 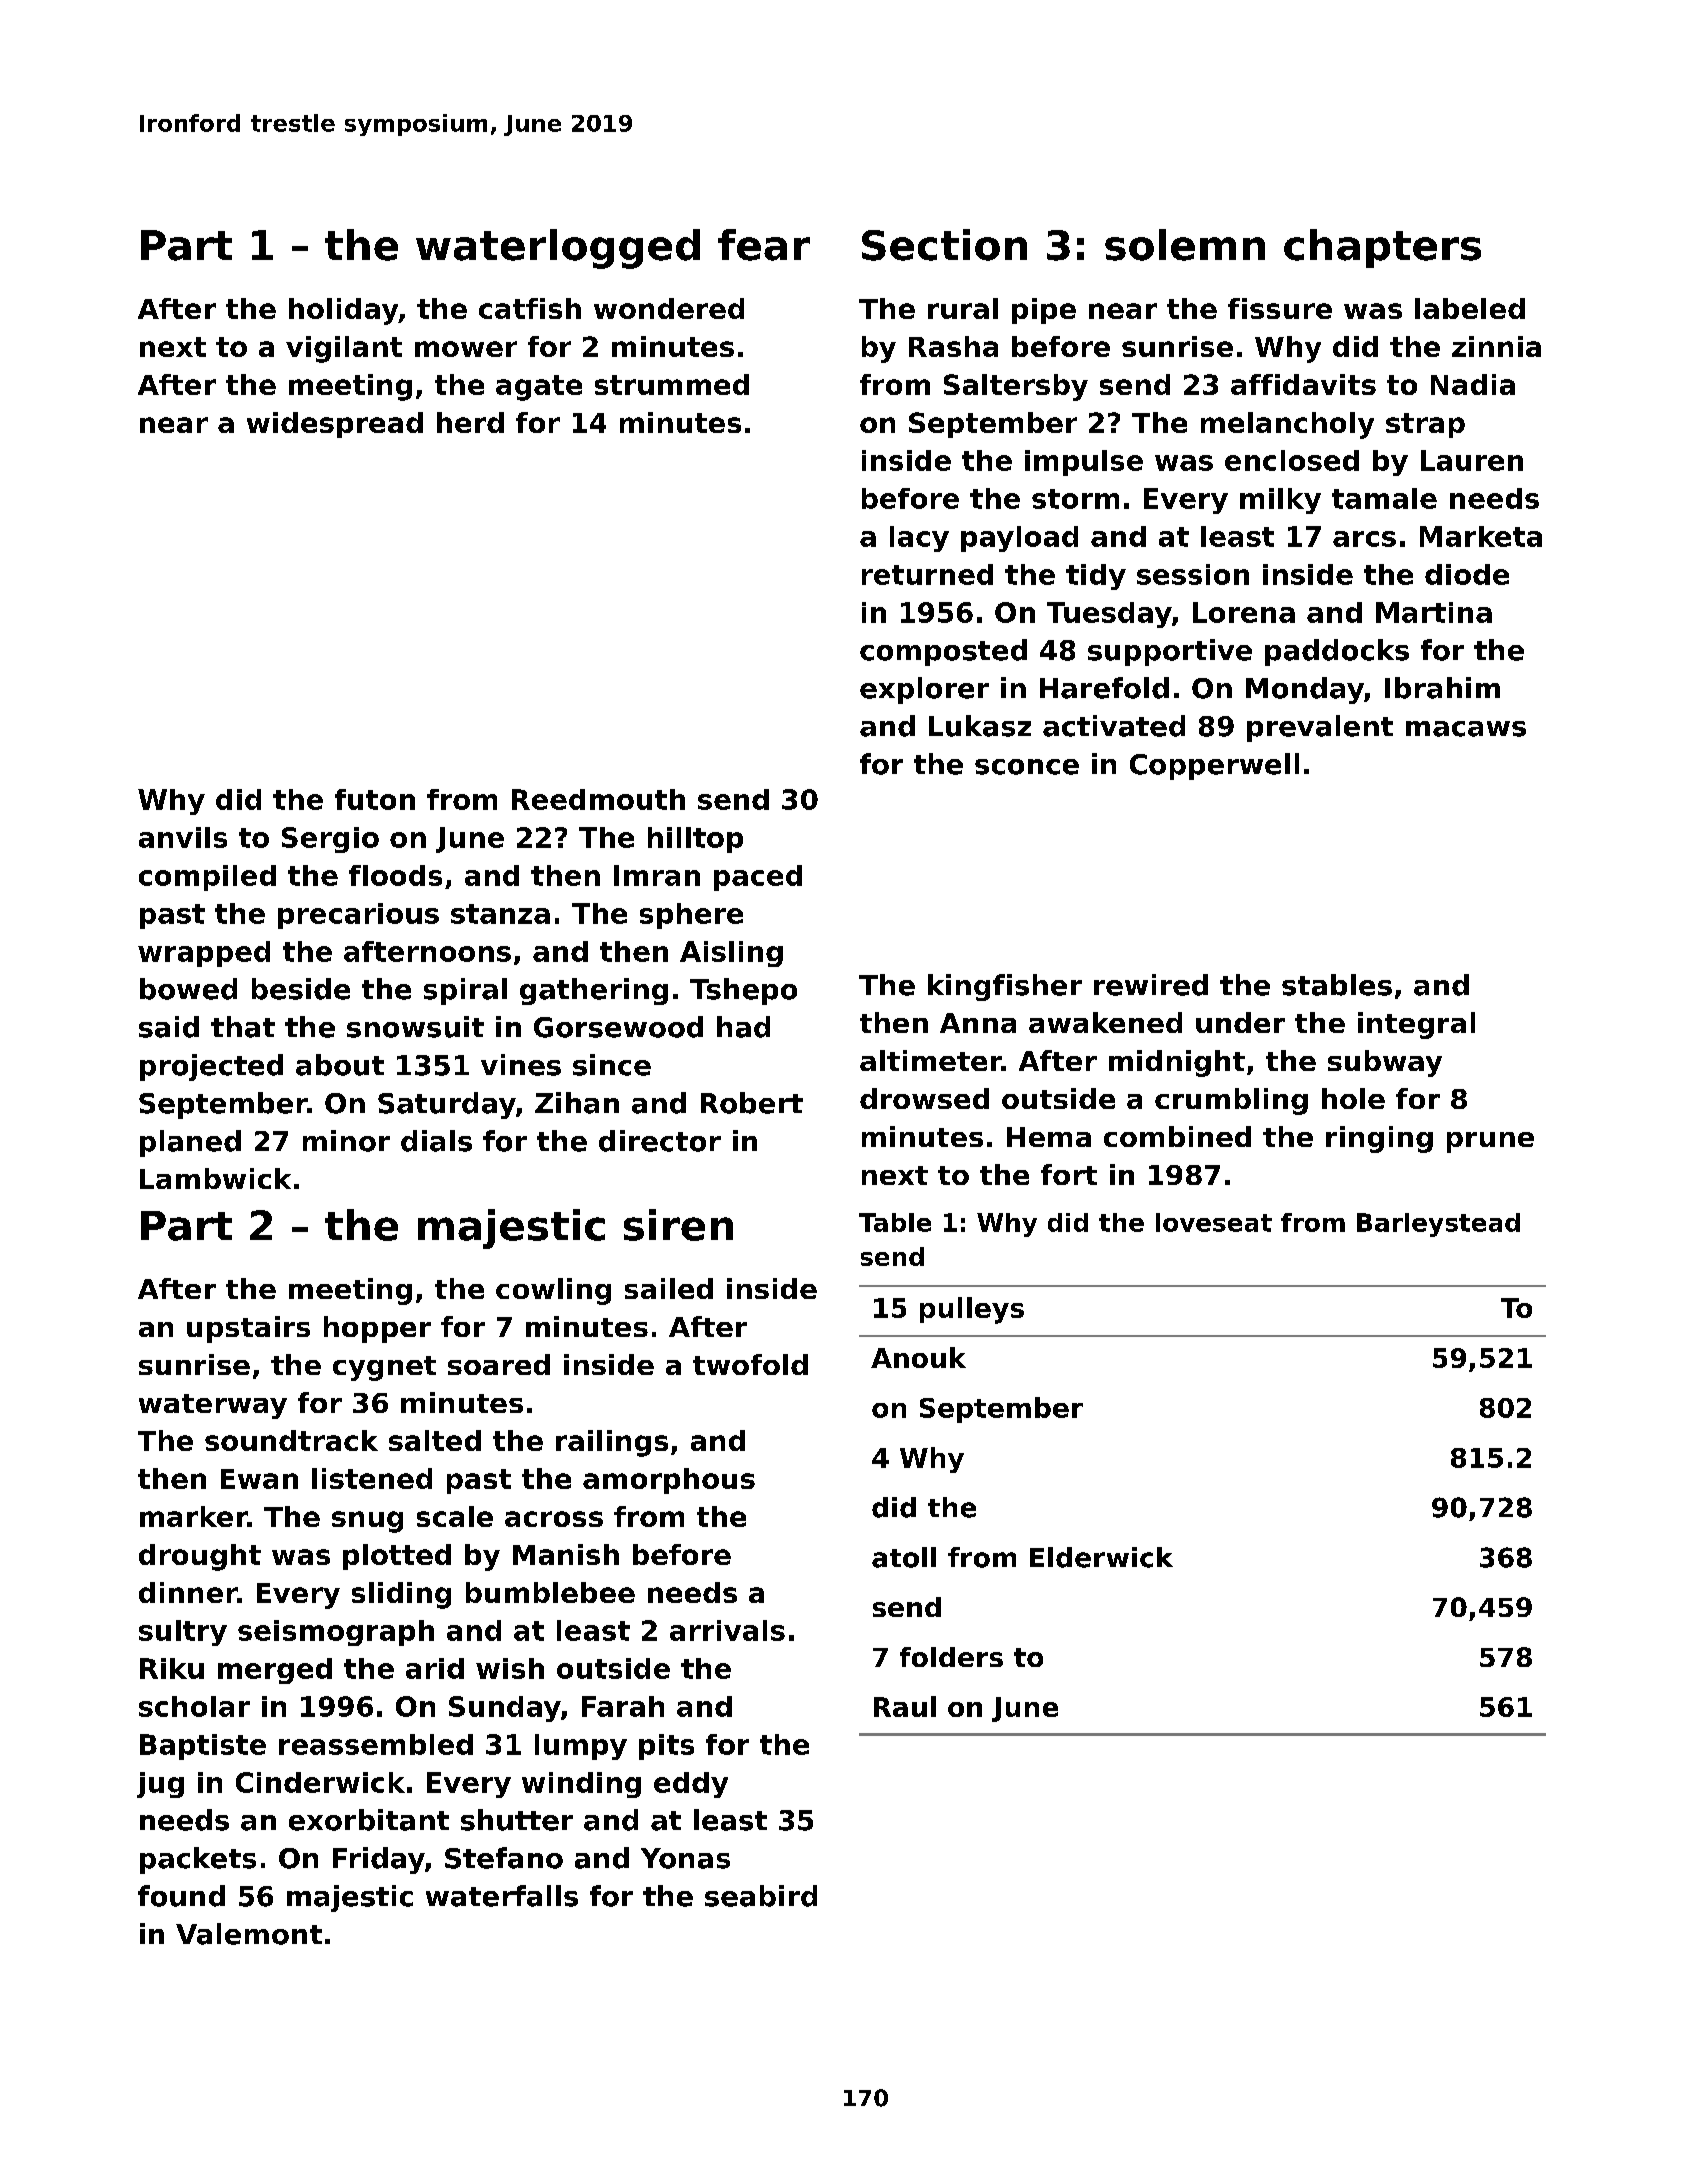 What do you see at coordinates (743, 991) in the document?
I see `Tshepo` at bounding box center [743, 991].
